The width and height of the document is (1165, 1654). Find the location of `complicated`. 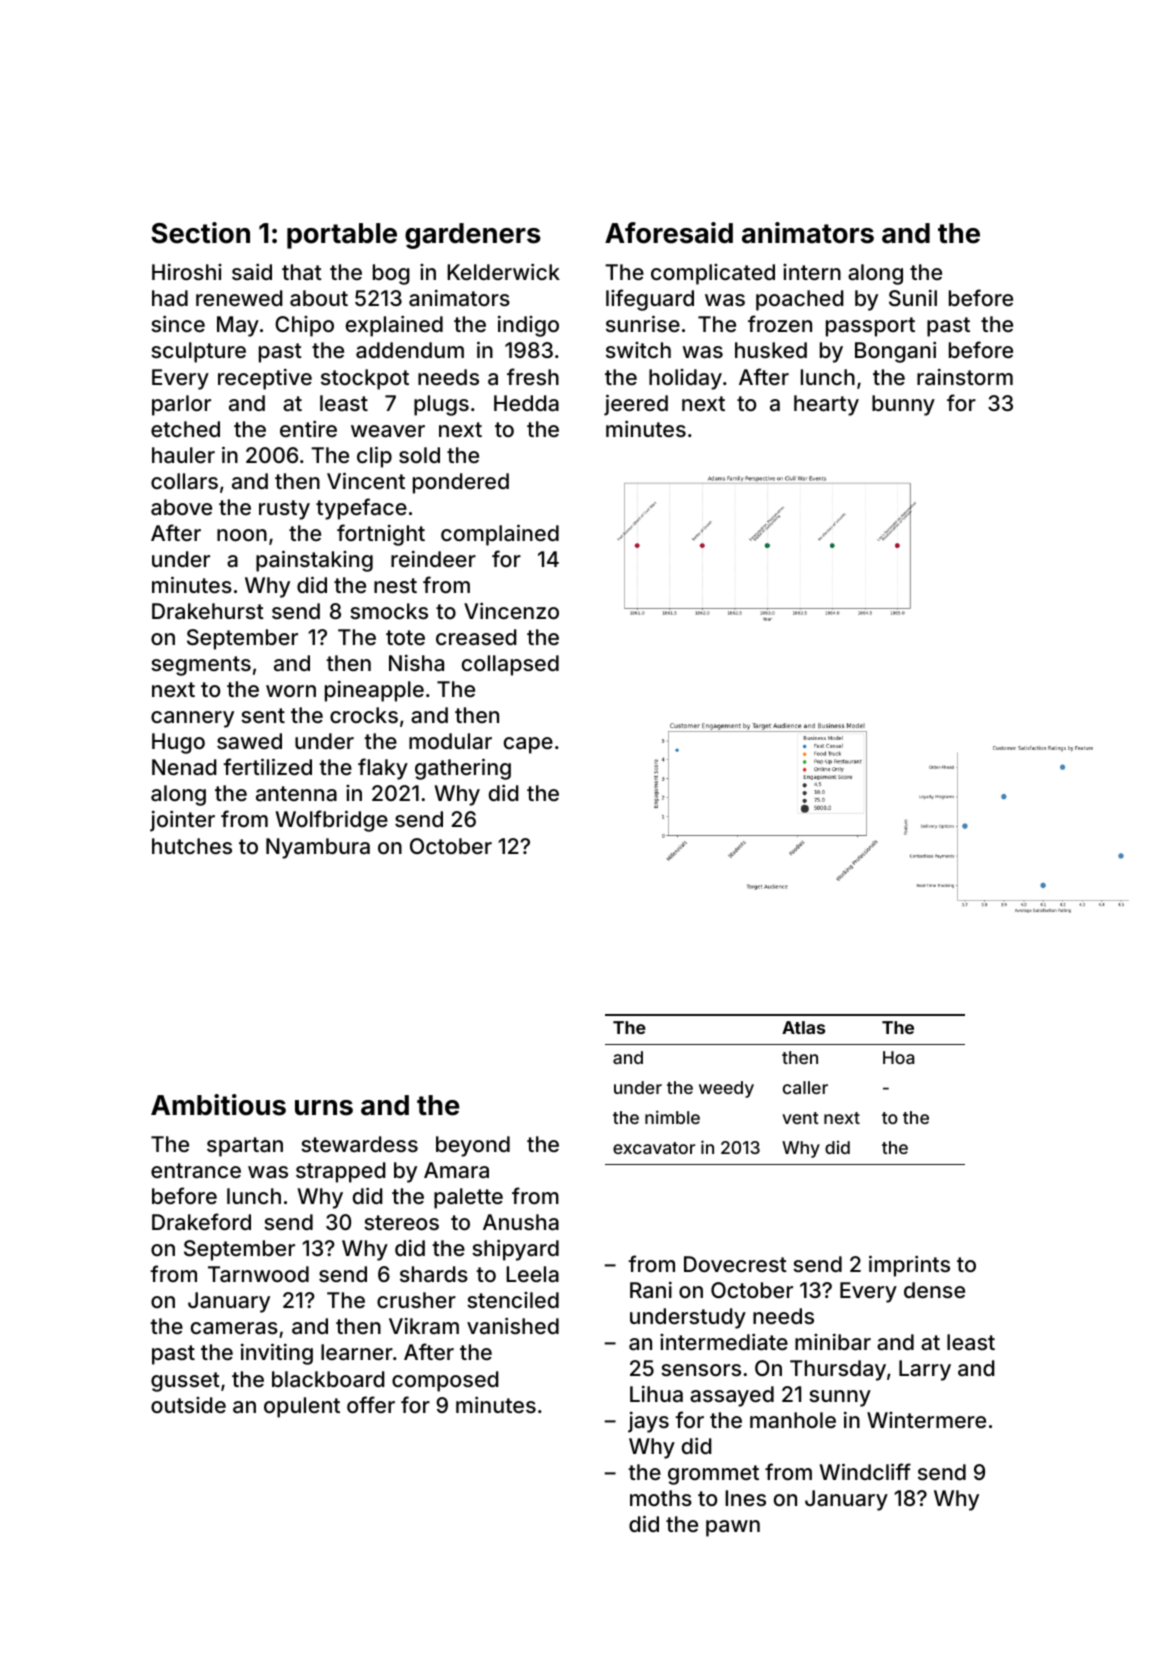

complicated is located at coordinates (713, 274).
